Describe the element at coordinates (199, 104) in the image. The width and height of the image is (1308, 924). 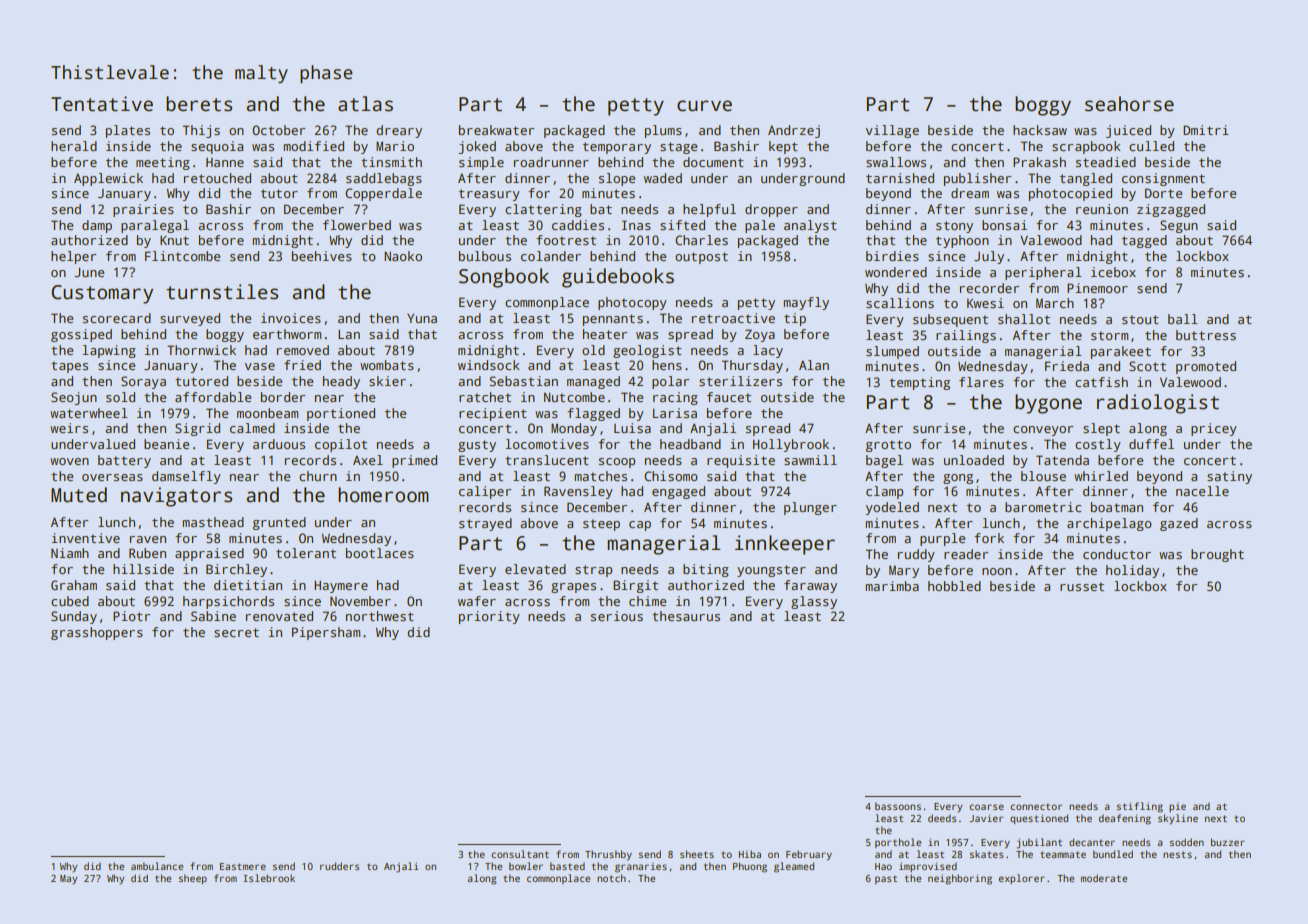
I see `berets` at that location.
